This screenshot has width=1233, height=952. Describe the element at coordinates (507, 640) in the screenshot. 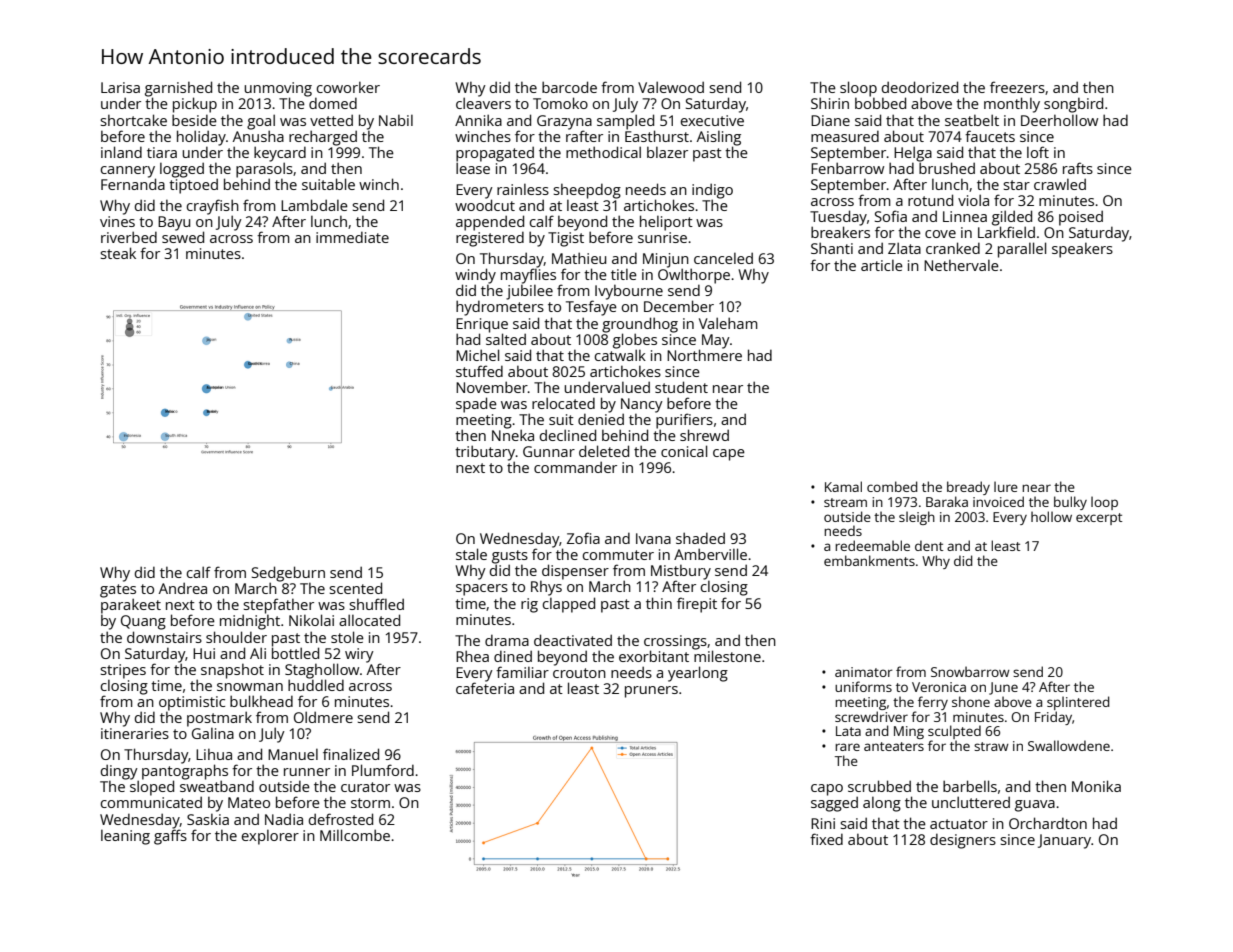

I see `drama` at that location.
